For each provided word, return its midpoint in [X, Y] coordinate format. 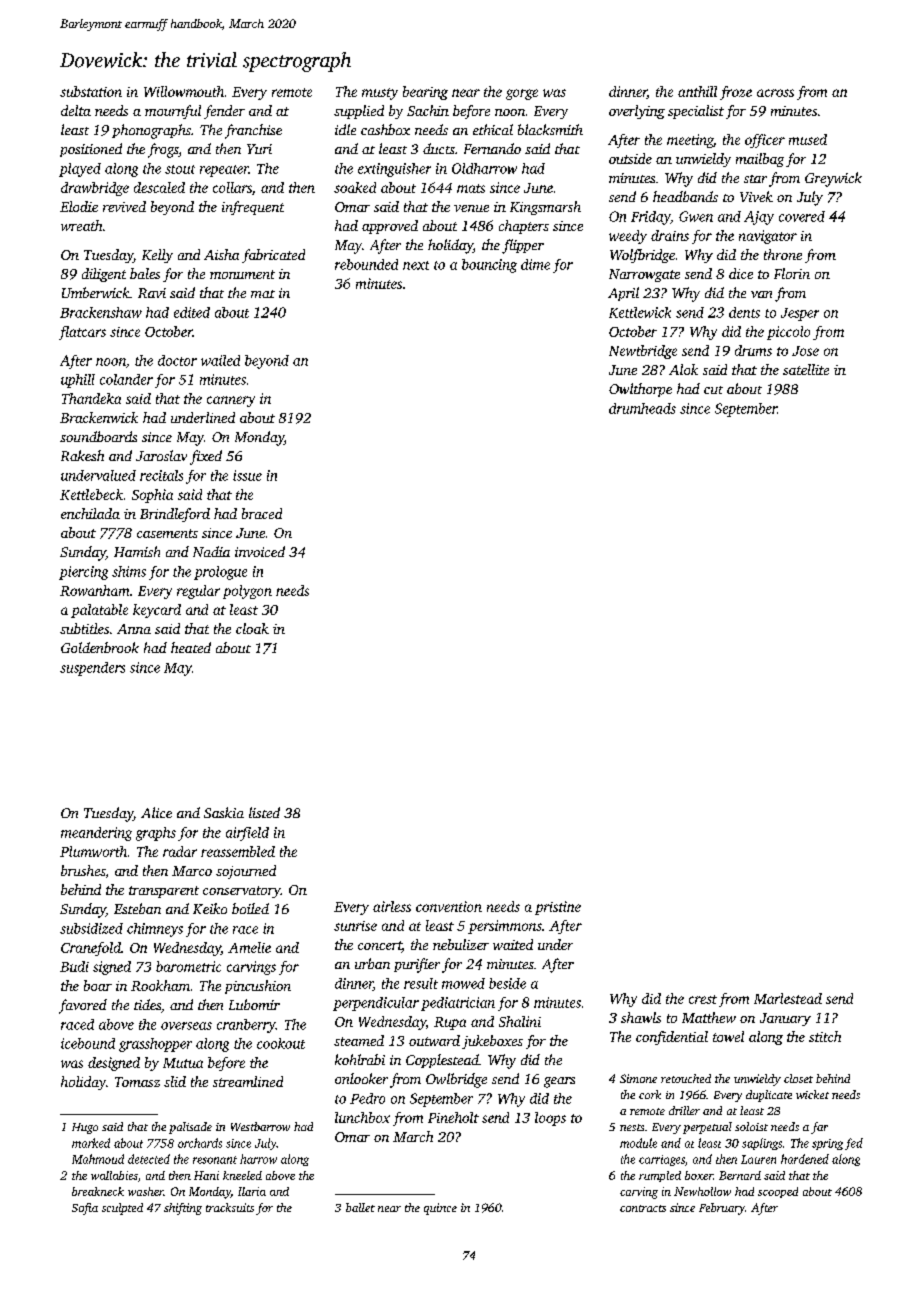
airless [392, 906]
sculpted [122, 1209]
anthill [697, 91]
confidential [672, 1038]
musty [380, 94]
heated [191, 647]
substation [91, 91]
